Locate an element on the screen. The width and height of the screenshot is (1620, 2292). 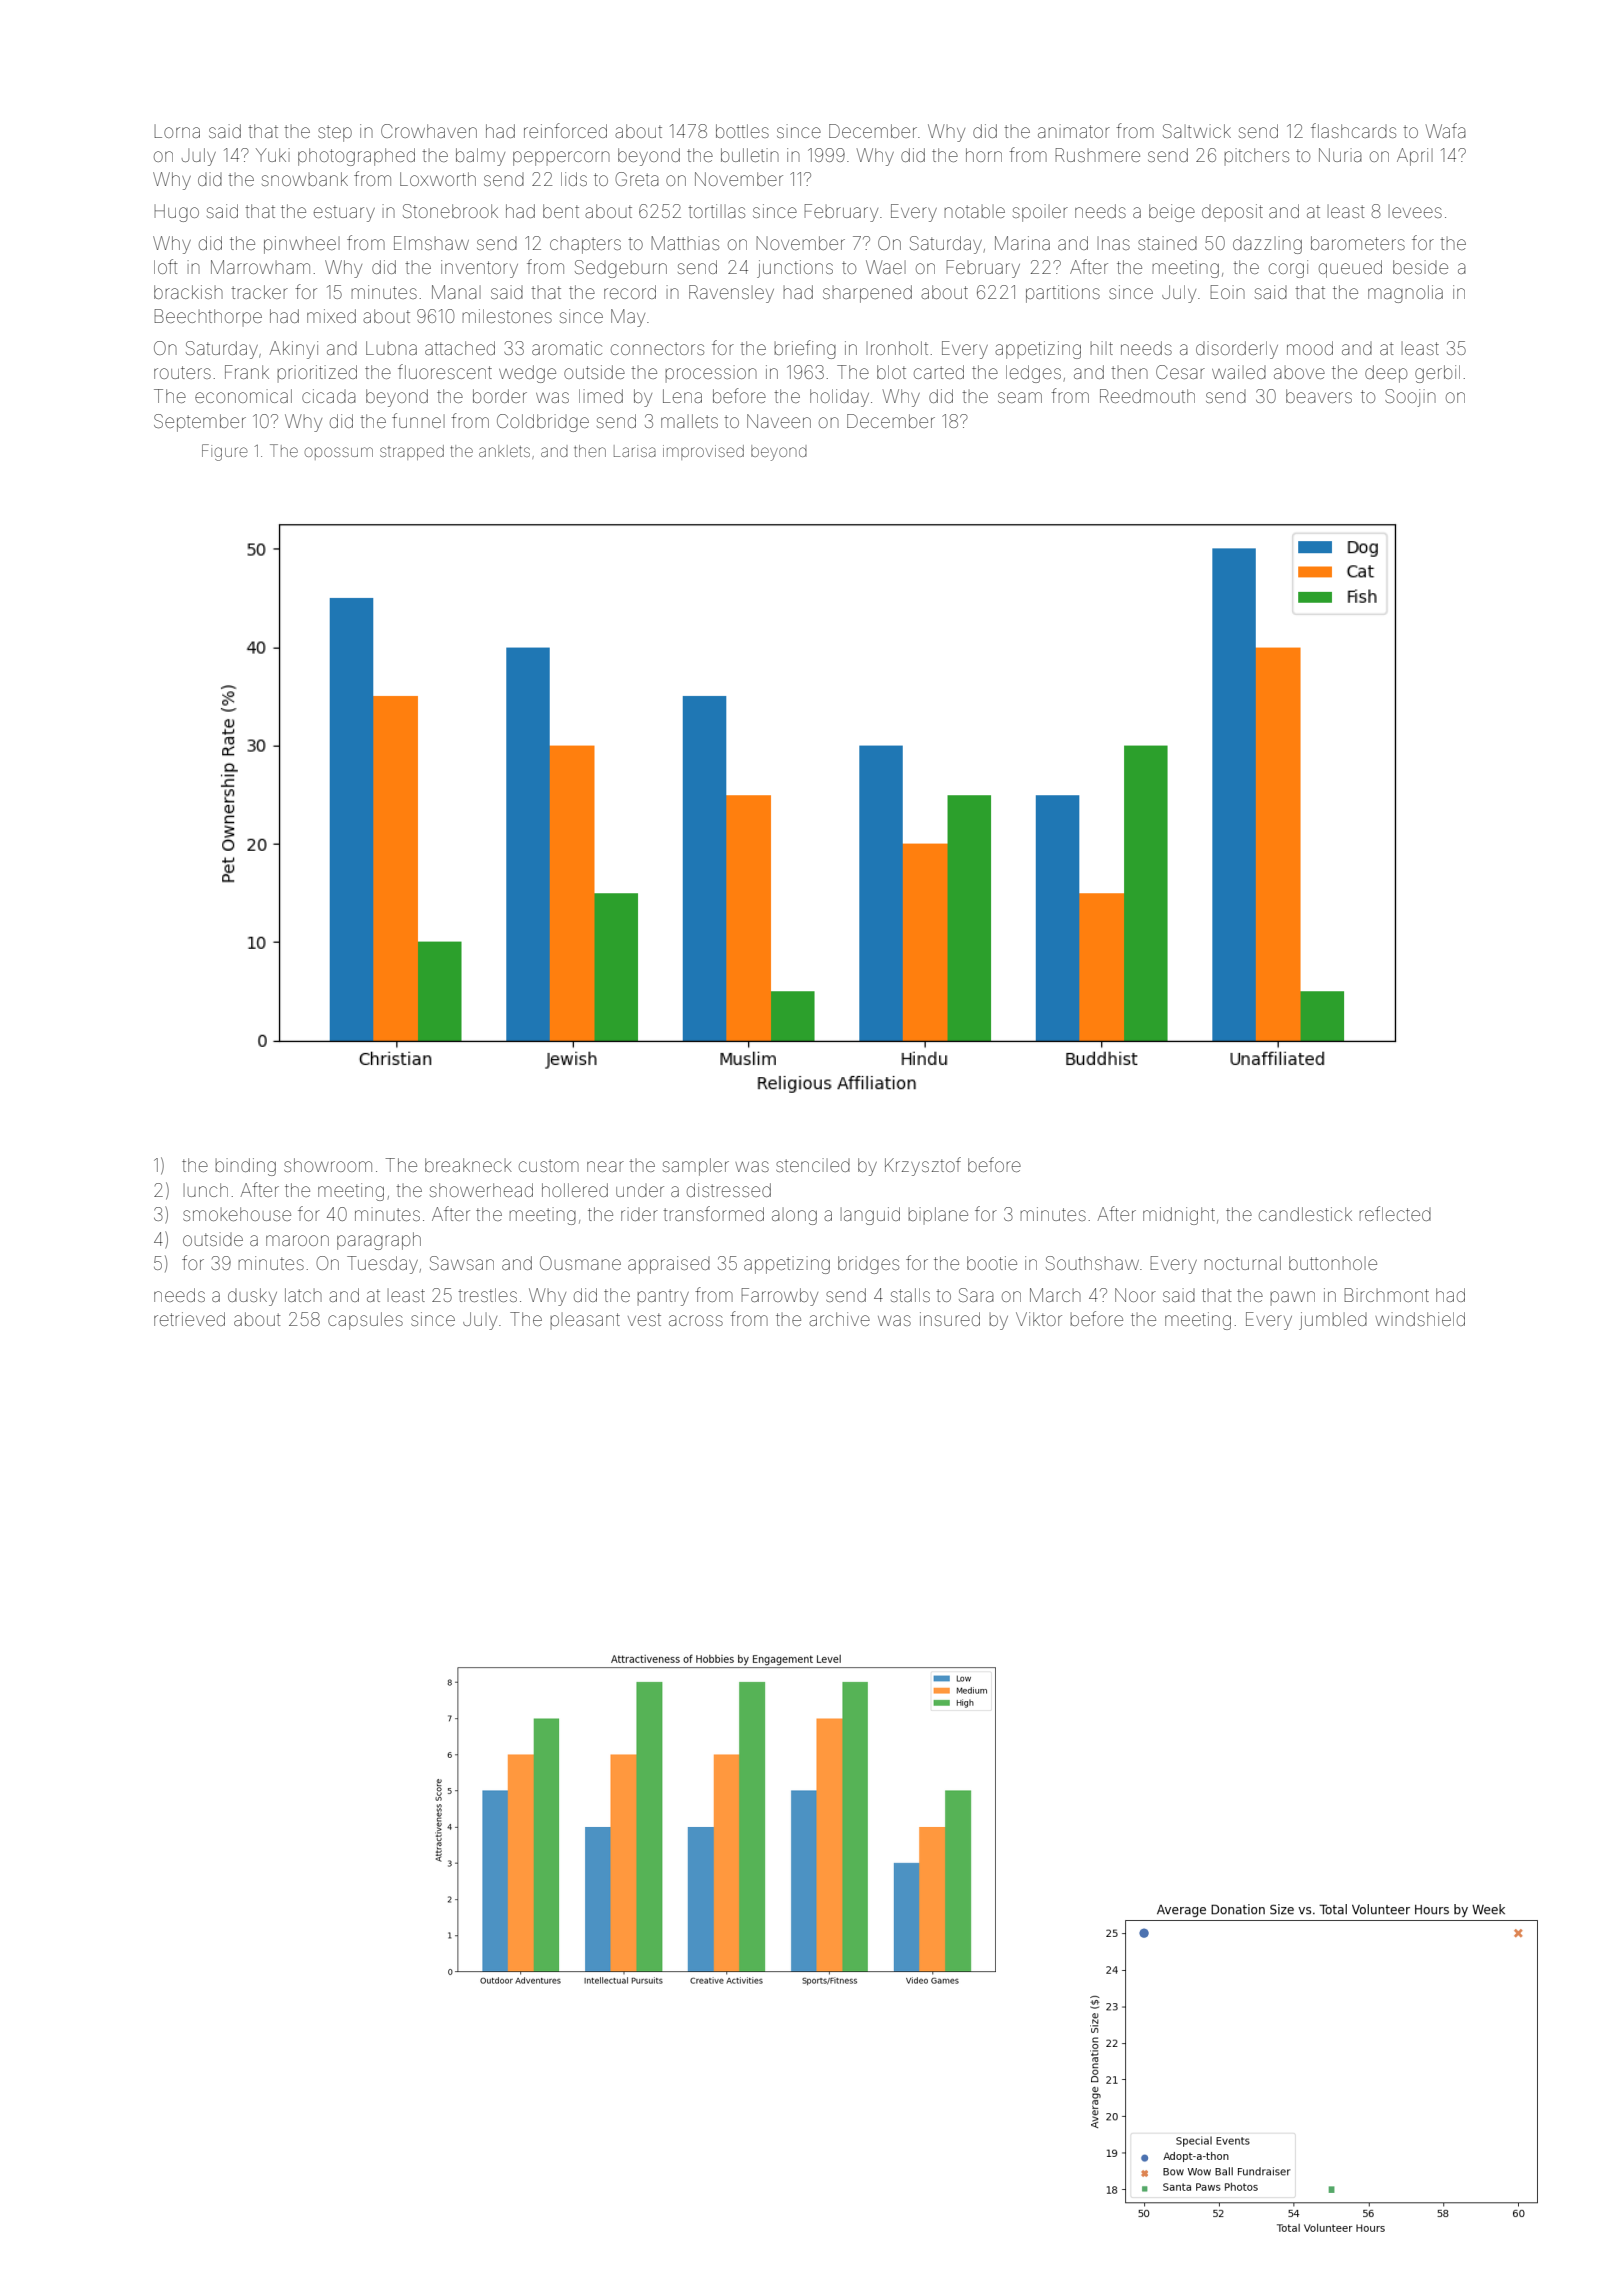
binding is located at coordinates (246, 1167).
